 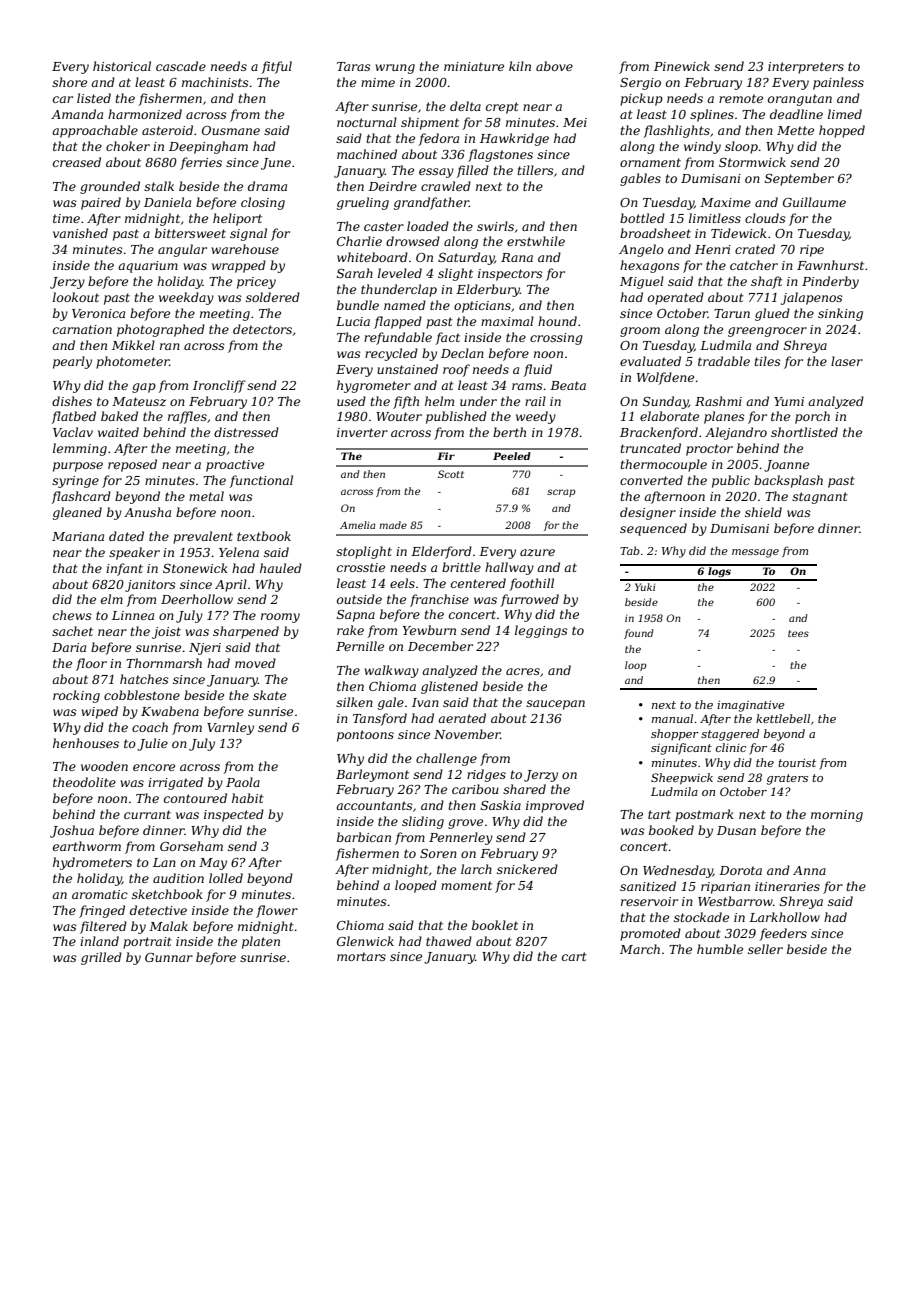 I want to click on audition, so click(x=178, y=878).
